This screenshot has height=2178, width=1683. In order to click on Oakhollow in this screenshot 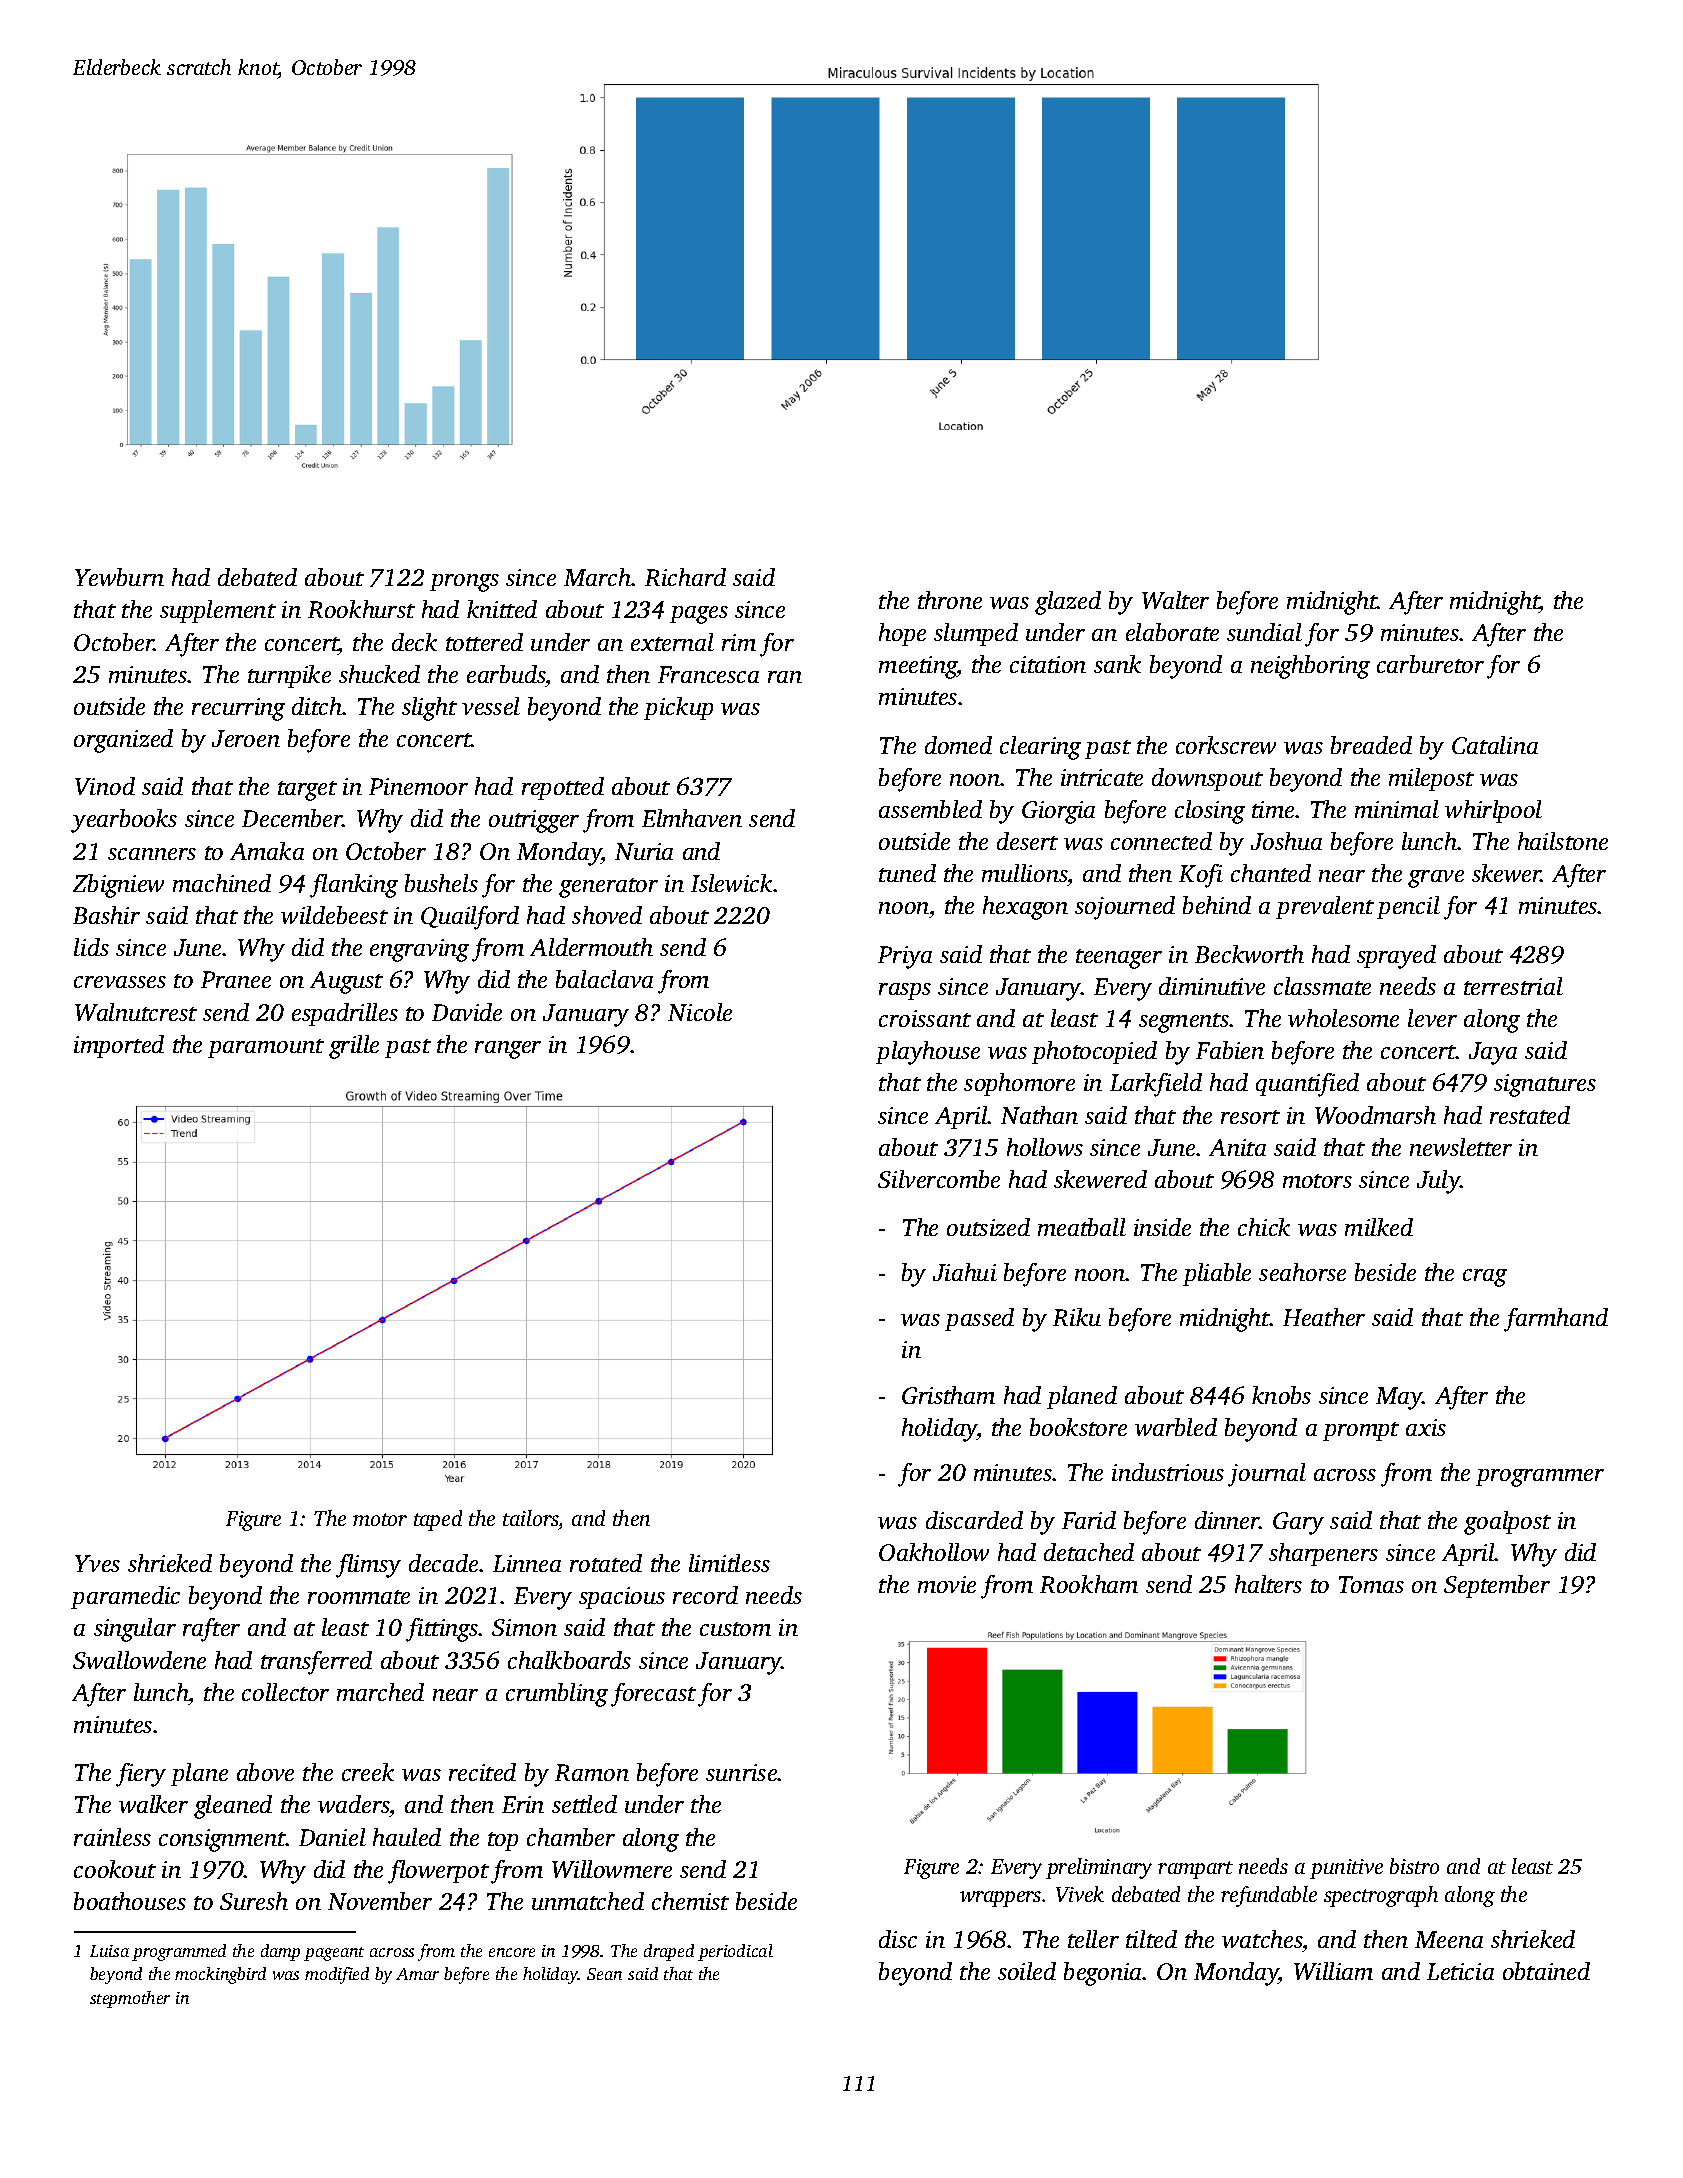, I will do `click(934, 1552)`.
